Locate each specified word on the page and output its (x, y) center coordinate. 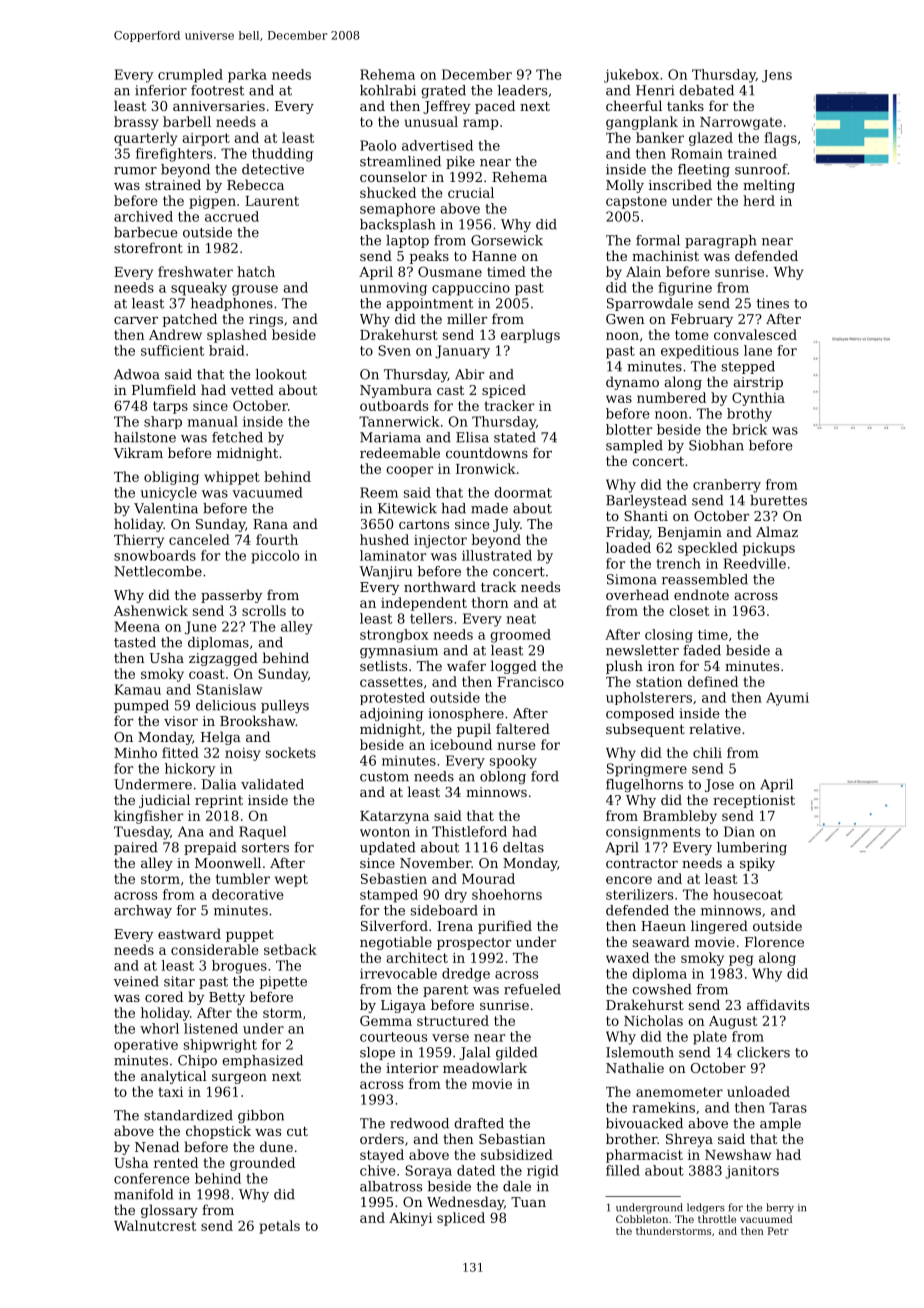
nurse (516, 746)
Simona (632, 579)
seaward (661, 941)
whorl (159, 1028)
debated (706, 90)
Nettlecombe (158, 571)
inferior (161, 90)
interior (412, 1068)
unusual (431, 121)
